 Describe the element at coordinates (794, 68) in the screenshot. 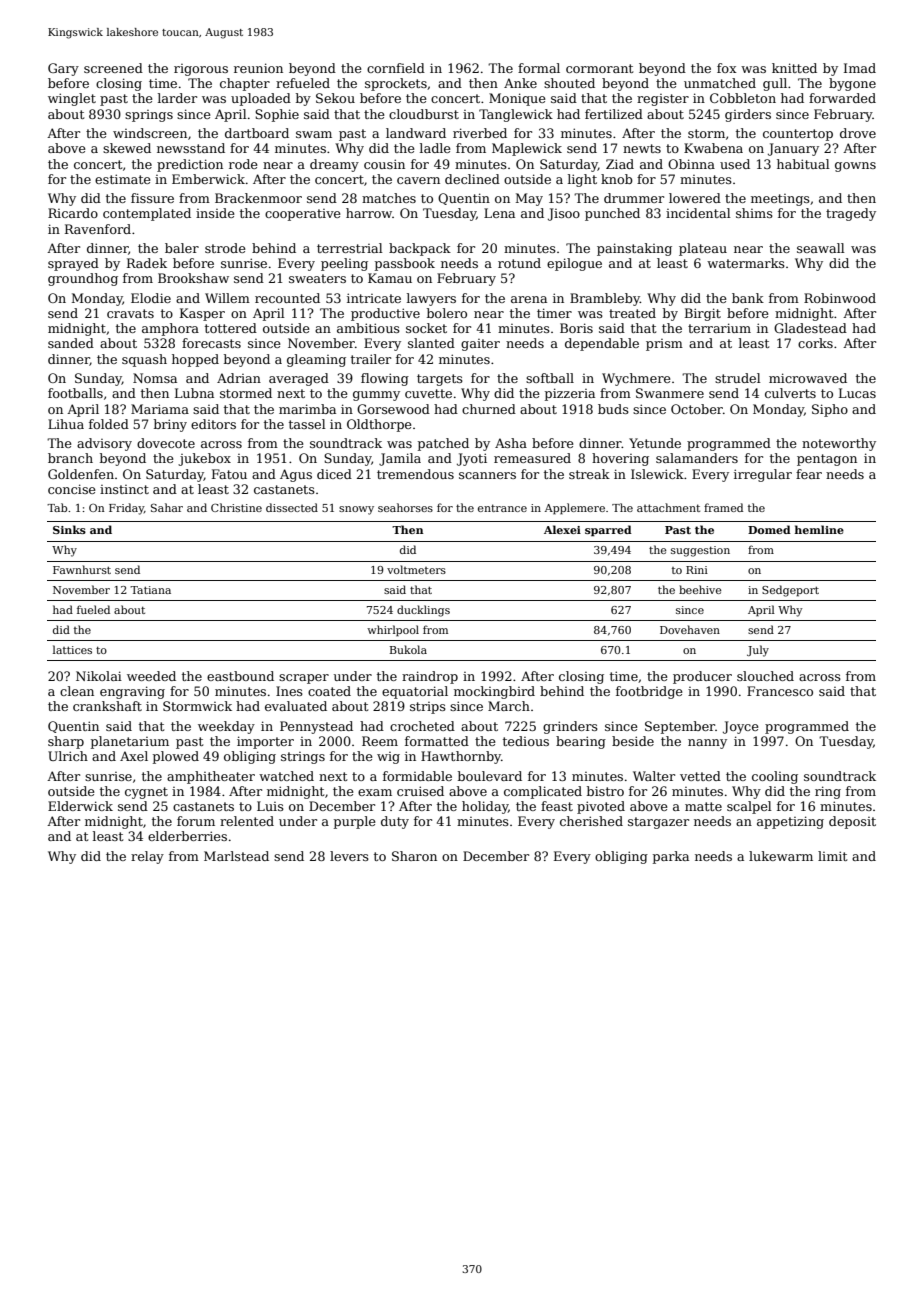

I see `knitted` at that location.
